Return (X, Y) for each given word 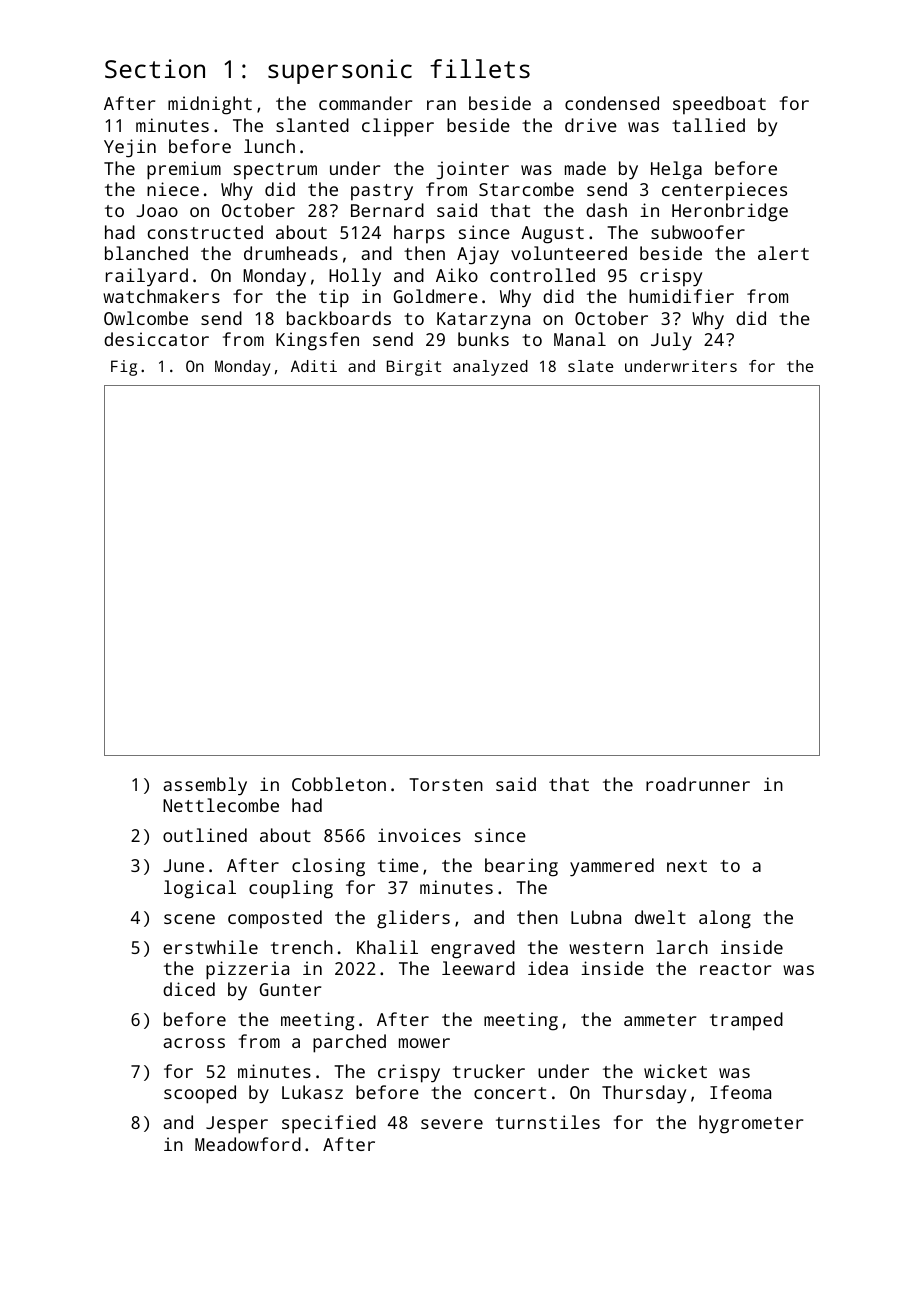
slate (590, 366)
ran (441, 105)
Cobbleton (339, 784)
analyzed (490, 368)
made (585, 168)
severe (452, 1124)
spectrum (275, 171)
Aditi (314, 366)
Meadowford (248, 1144)
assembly (205, 786)
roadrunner (698, 784)
